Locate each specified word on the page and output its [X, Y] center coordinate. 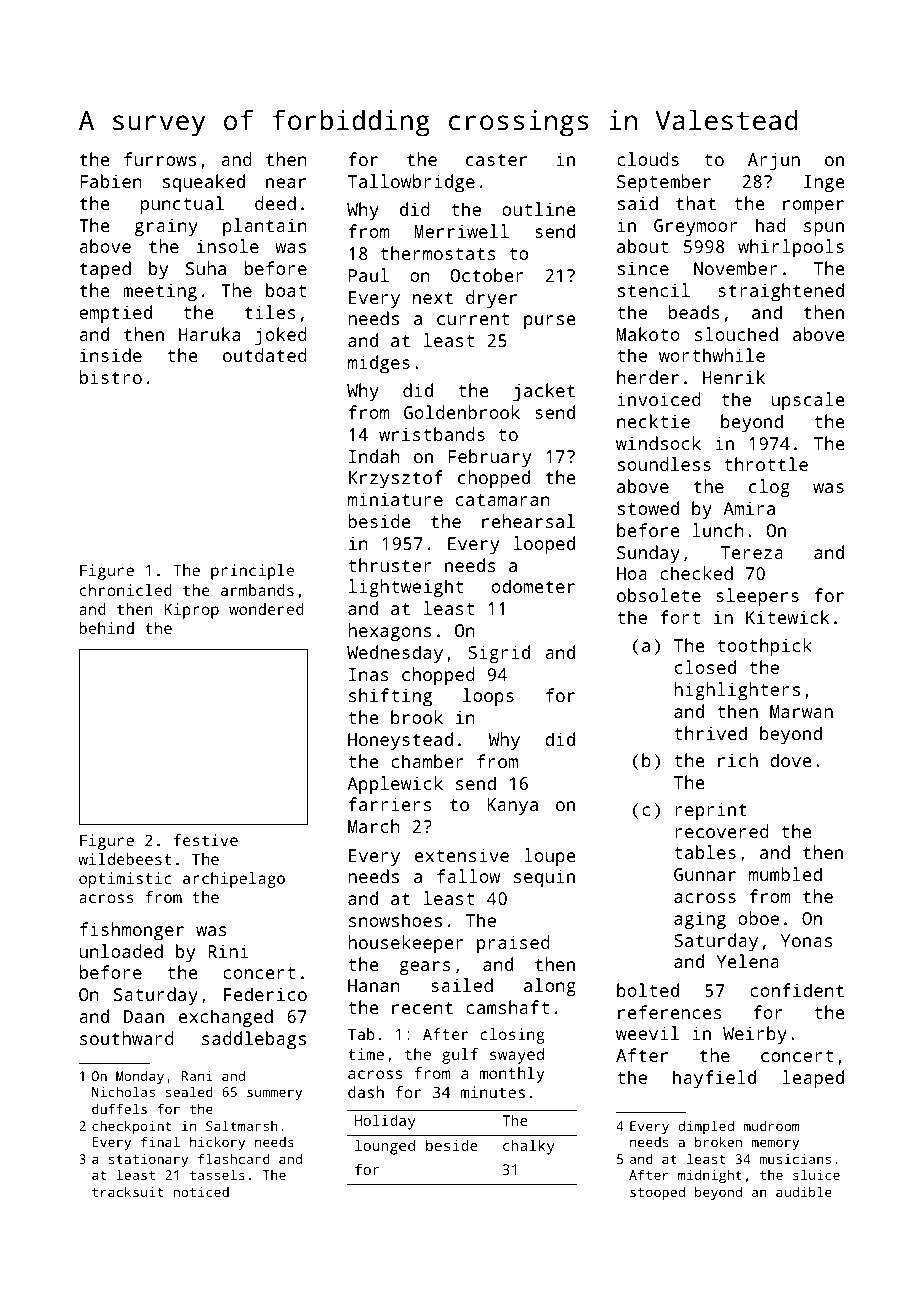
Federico [265, 994]
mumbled [785, 874]
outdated [265, 355]
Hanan [374, 985]
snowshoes [395, 920]
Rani [197, 1076]
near [286, 183]
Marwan [801, 711]
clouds [648, 159]
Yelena [747, 961]
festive [206, 840]
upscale [808, 401]
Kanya [512, 807]
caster [496, 160]
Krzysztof [396, 479]
